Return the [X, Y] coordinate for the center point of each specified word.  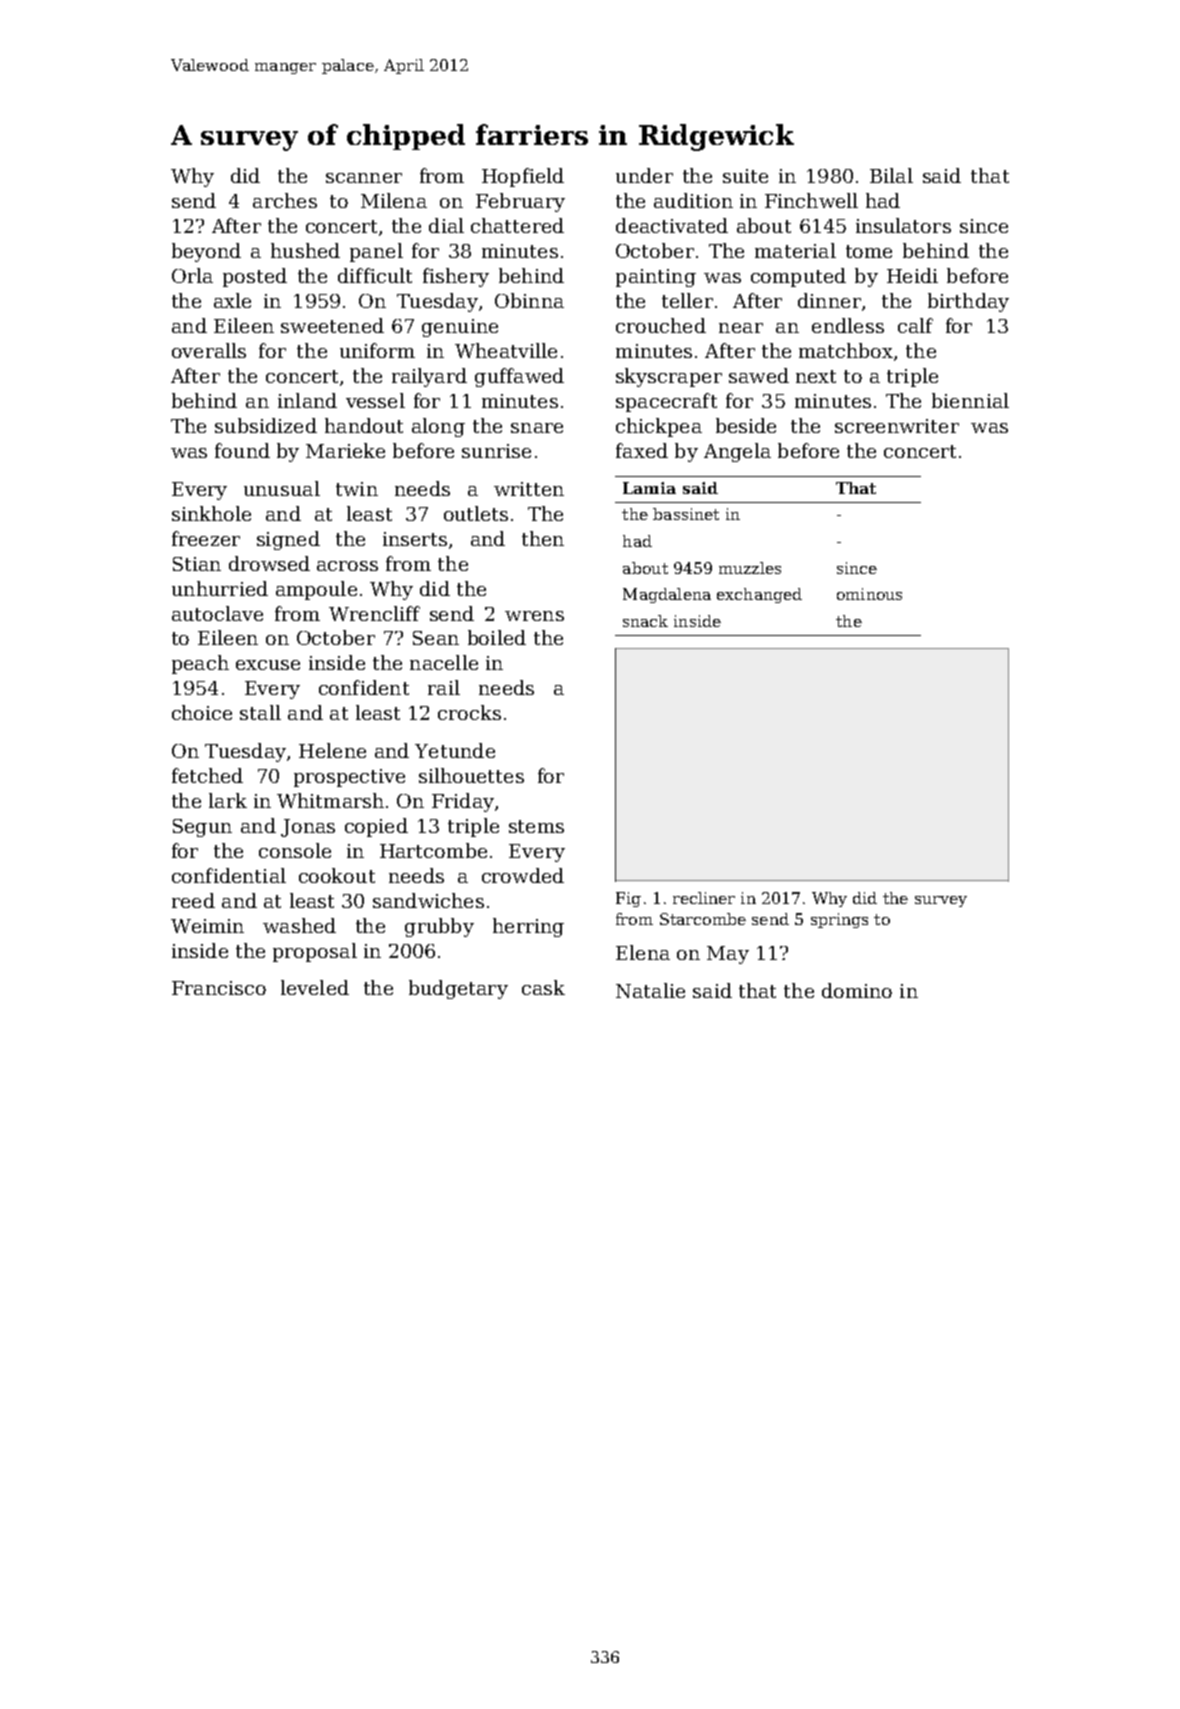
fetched [207, 775]
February [520, 202]
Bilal [891, 175]
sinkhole [211, 513]
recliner [704, 898]
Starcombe [703, 919]
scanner [364, 178]
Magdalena [667, 595]
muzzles [750, 568]
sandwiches [428, 900]
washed [299, 925]
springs [839, 920]
